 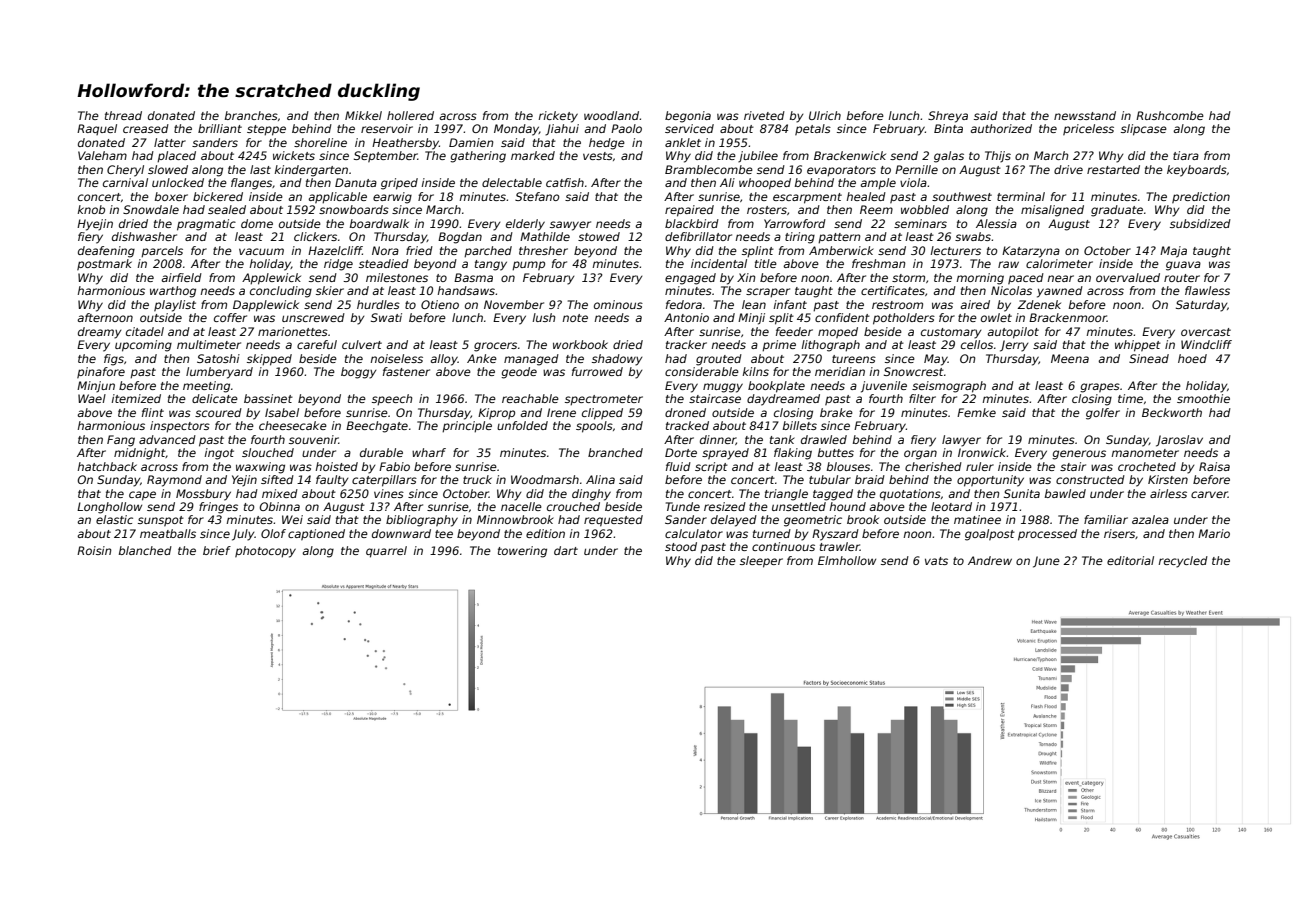 I want to click on Anke, so click(x=482, y=358).
